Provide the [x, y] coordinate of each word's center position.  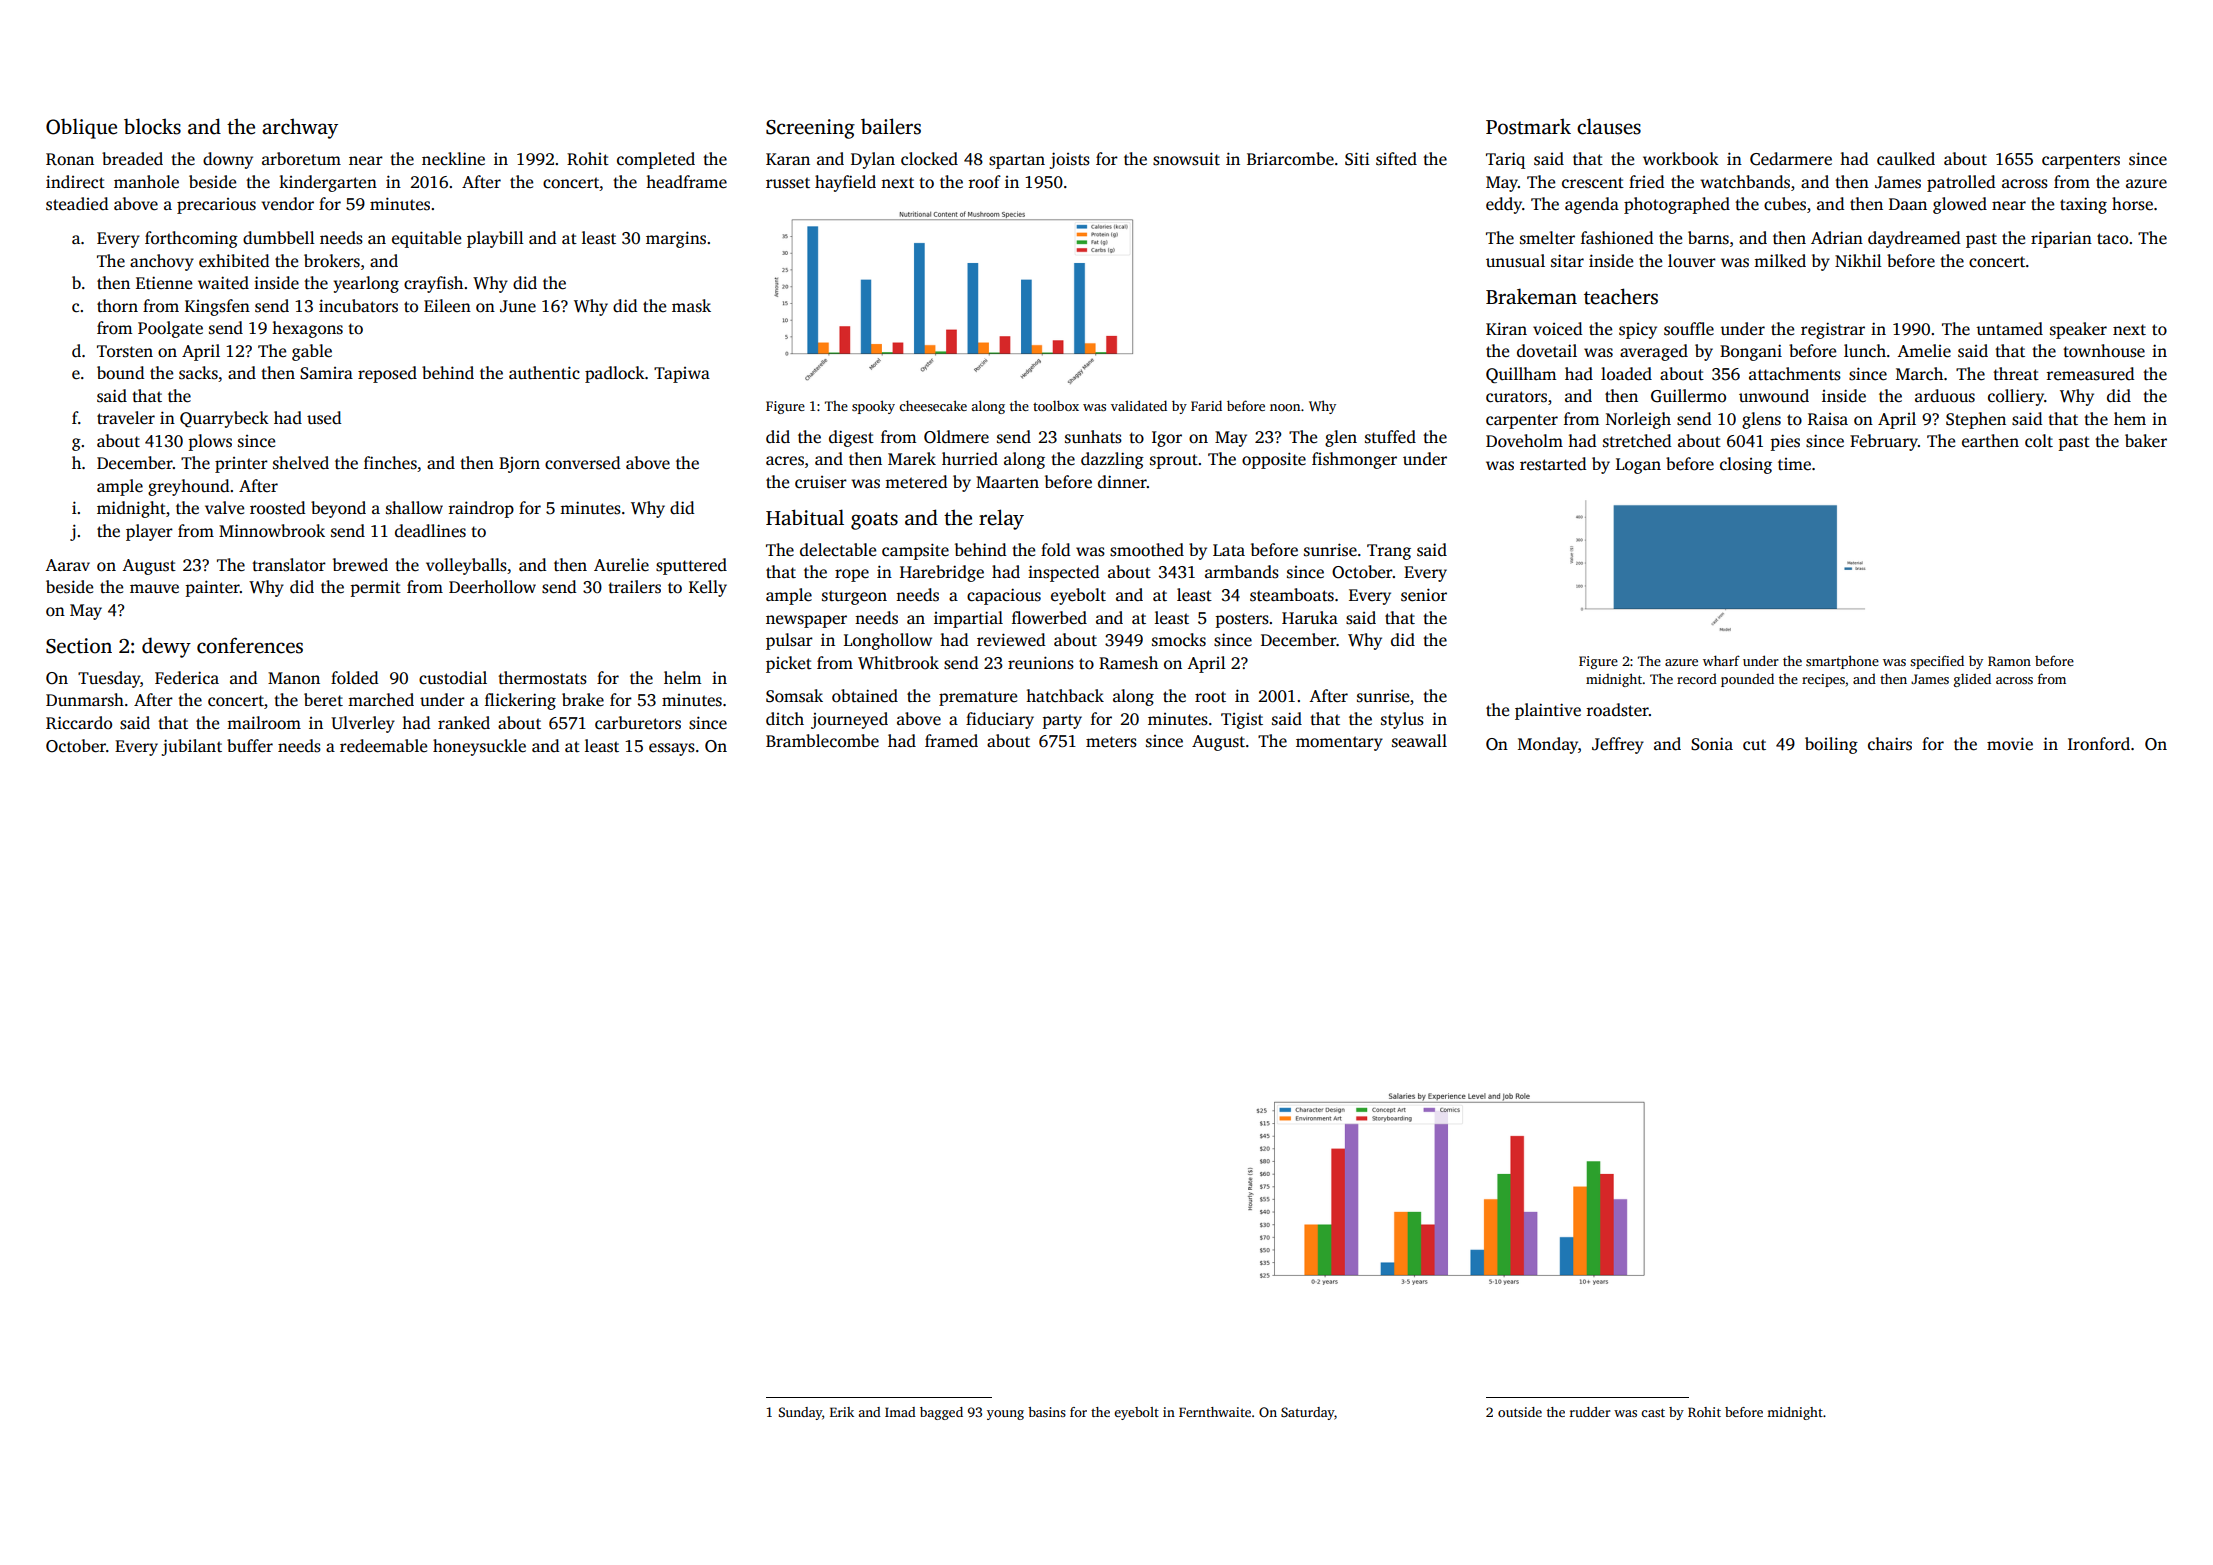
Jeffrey [1618, 745]
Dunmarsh [85, 700]
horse [2132, 204]
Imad [900, 1412]
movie [2010, 744]
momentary [1339, 743]
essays [672, 749]
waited [223, 283]
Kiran [1506, 328]
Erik [842, 1412]
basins [1047, 1412]
